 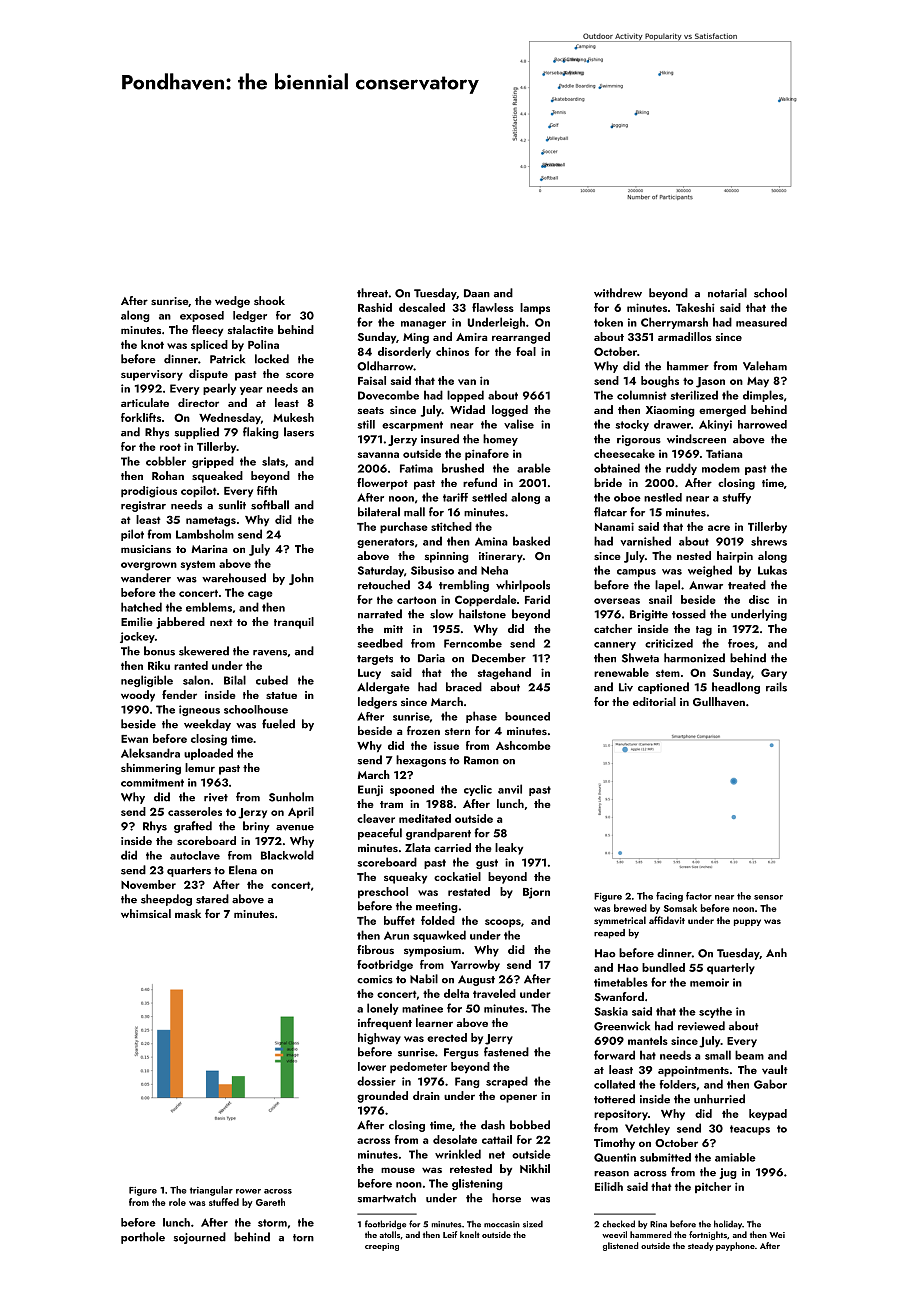 What do you see at coordinates (251, 329) in the screenshot?
I see `stalactite` at bounding box center [251, 329].
